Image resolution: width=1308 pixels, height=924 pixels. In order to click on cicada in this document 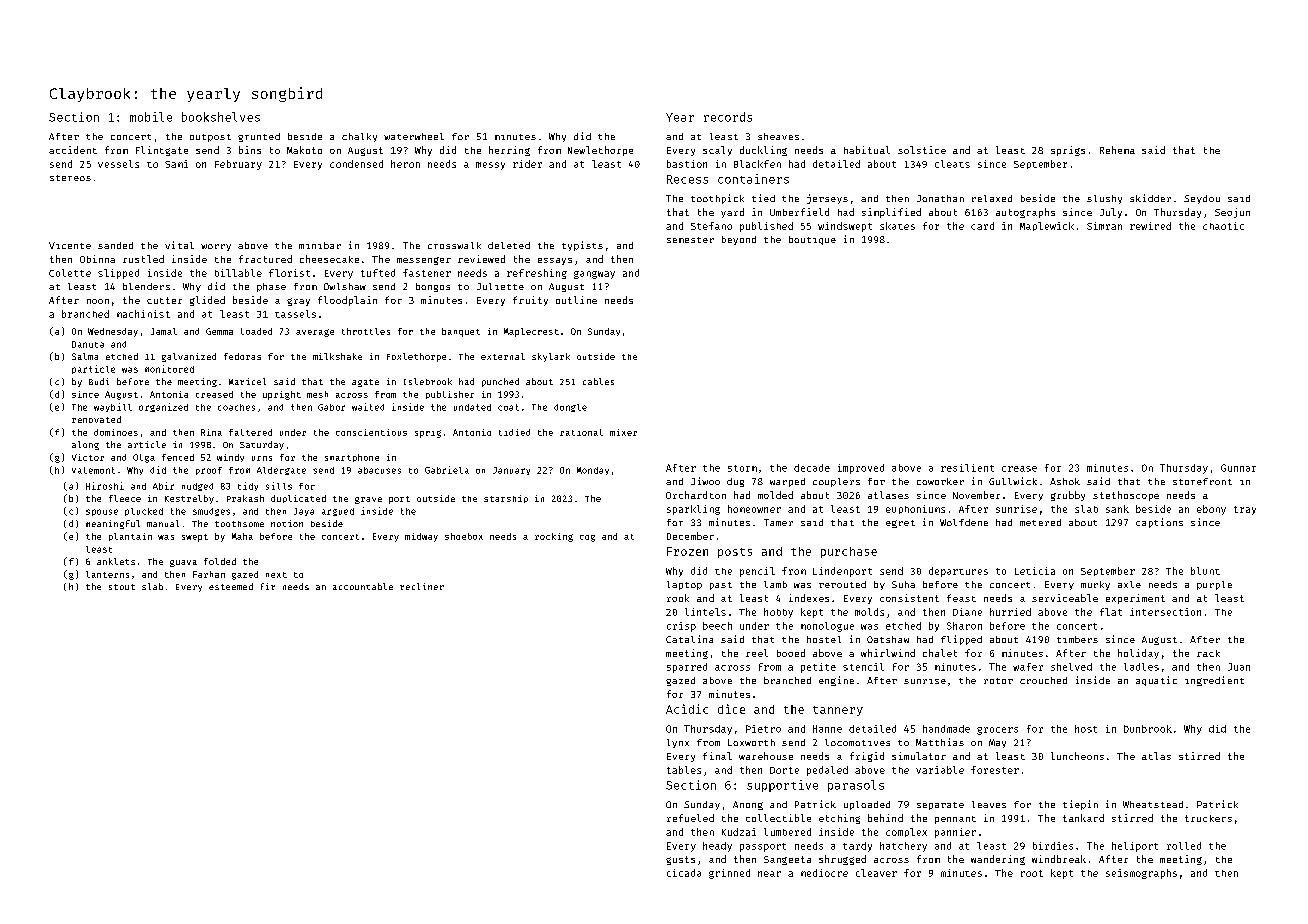, I will do `click(684, 873)`.
